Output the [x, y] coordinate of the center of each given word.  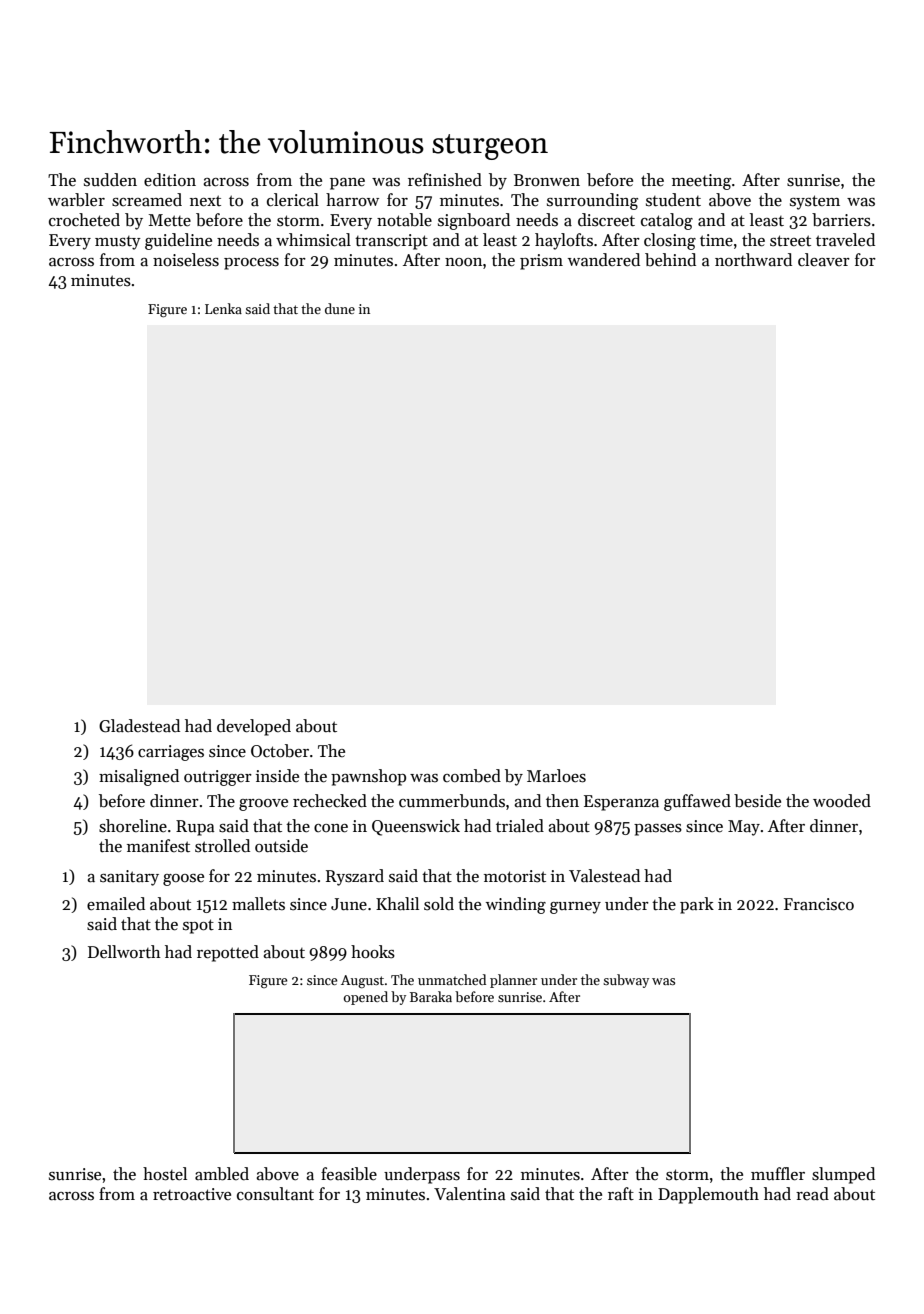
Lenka [223, 308]
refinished [445, 180]
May [744, 828]
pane [347, 184]
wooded [842, 801]
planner [513, 981]
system [815, 202]
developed [254, 727]
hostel [165, 1174]
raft [621, 1194]
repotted [228, 953]
